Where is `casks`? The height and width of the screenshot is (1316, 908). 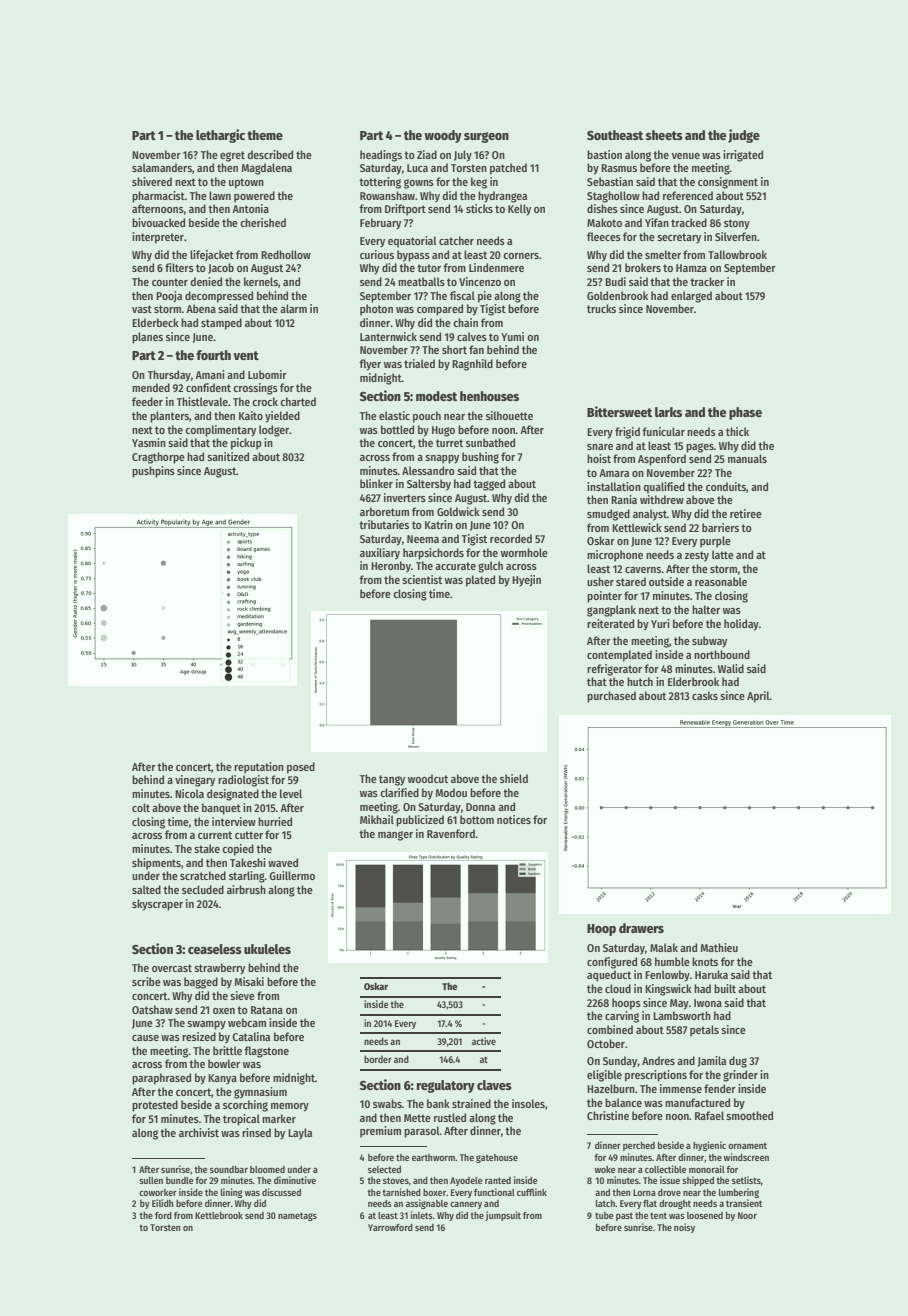
casks is located at coordinates (705, 695).
